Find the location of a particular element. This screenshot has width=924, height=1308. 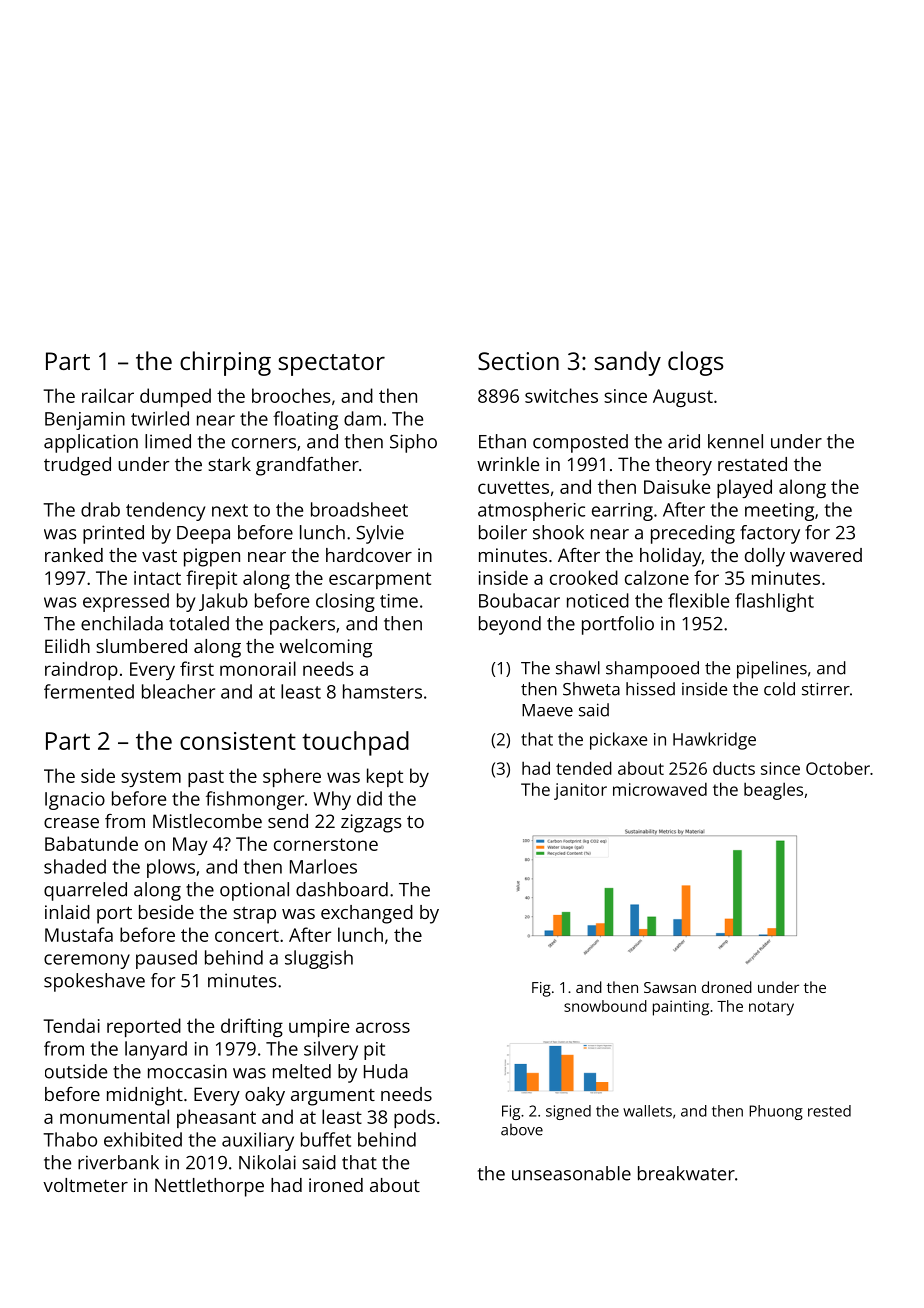

chirping is located at coordinates (225, 363).
